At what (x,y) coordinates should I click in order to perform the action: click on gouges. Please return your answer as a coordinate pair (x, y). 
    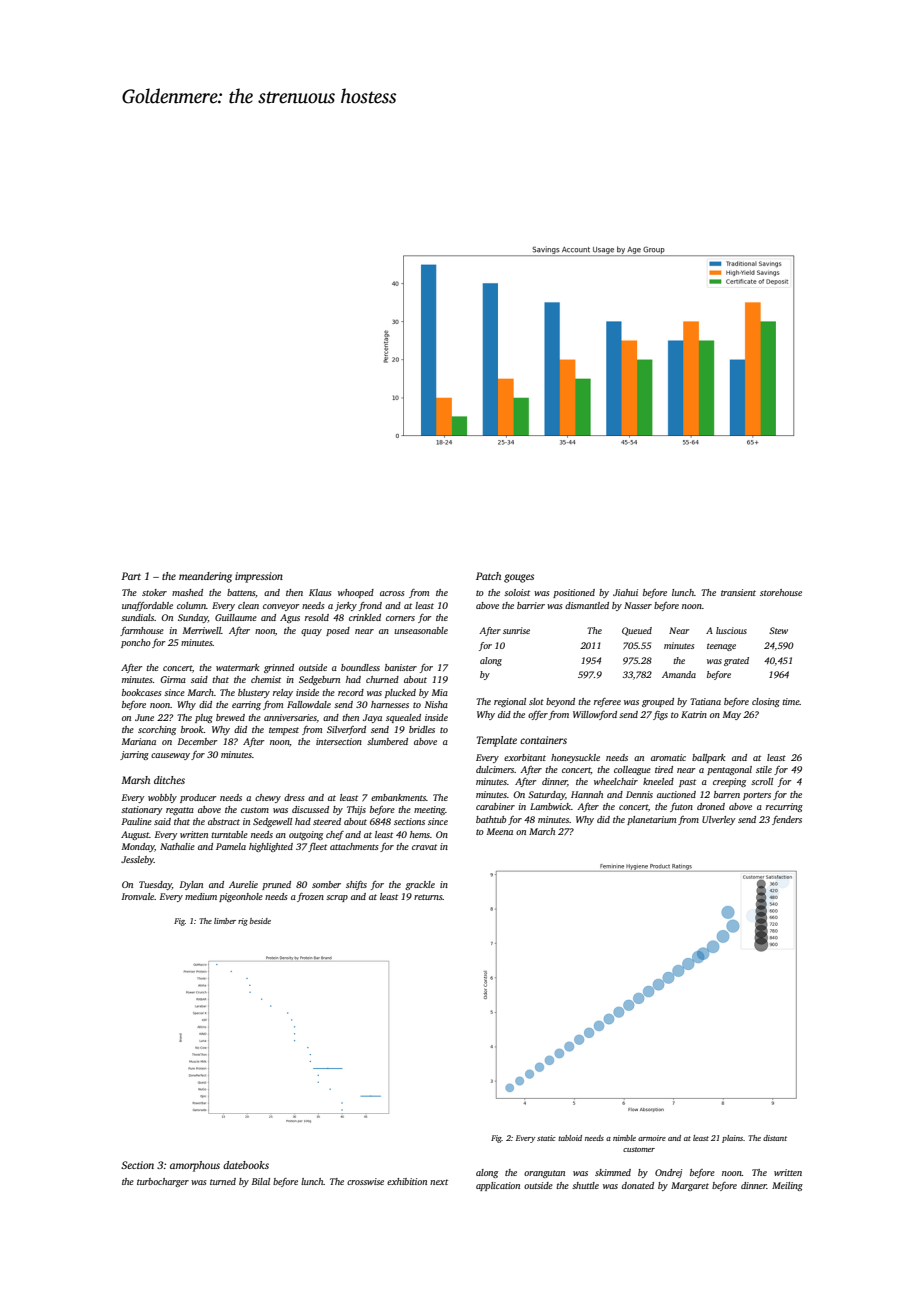
    Looking at the image, I should click on (519, 578).
